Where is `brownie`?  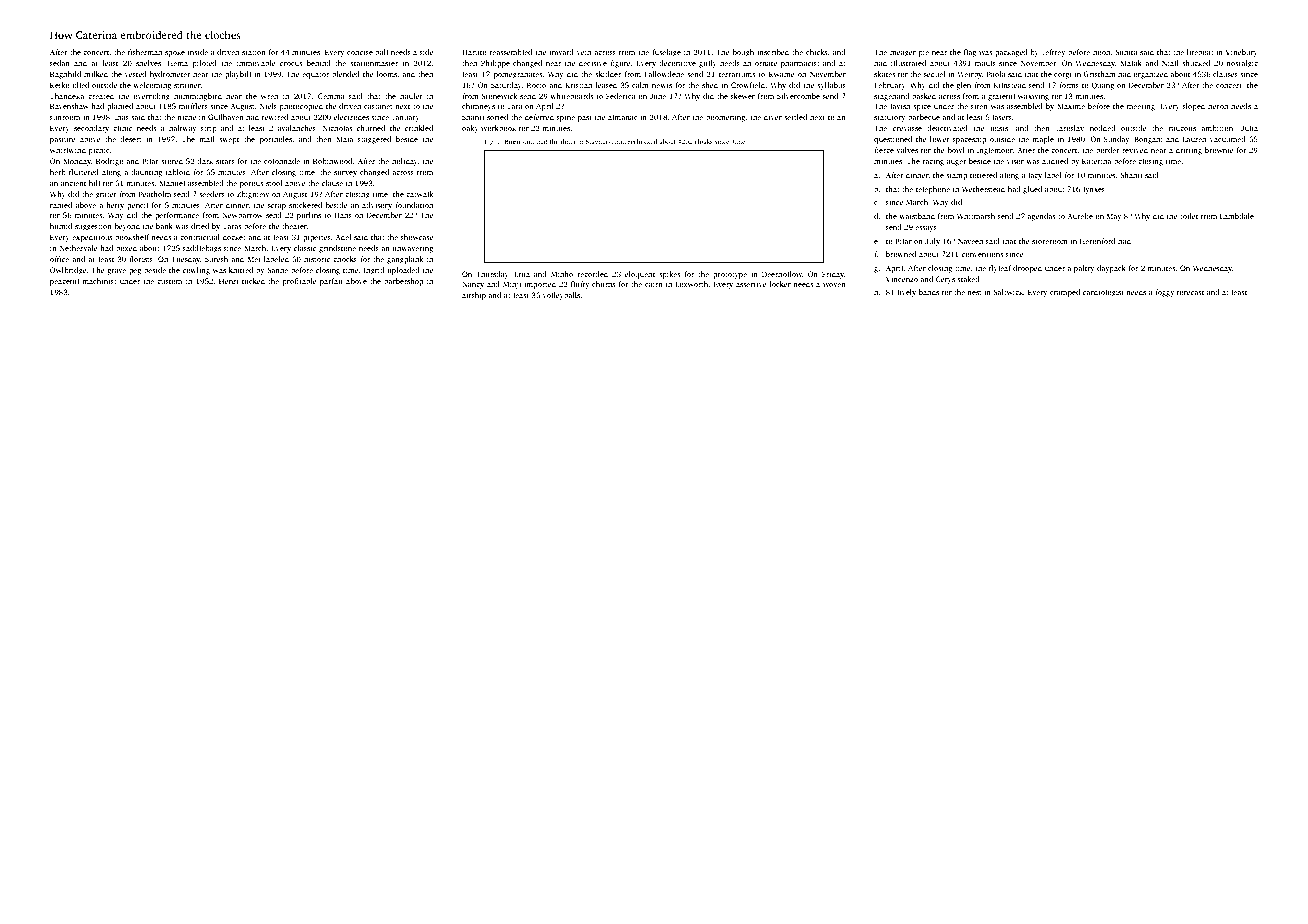
brownie is located at coordinates (1219, 150).
